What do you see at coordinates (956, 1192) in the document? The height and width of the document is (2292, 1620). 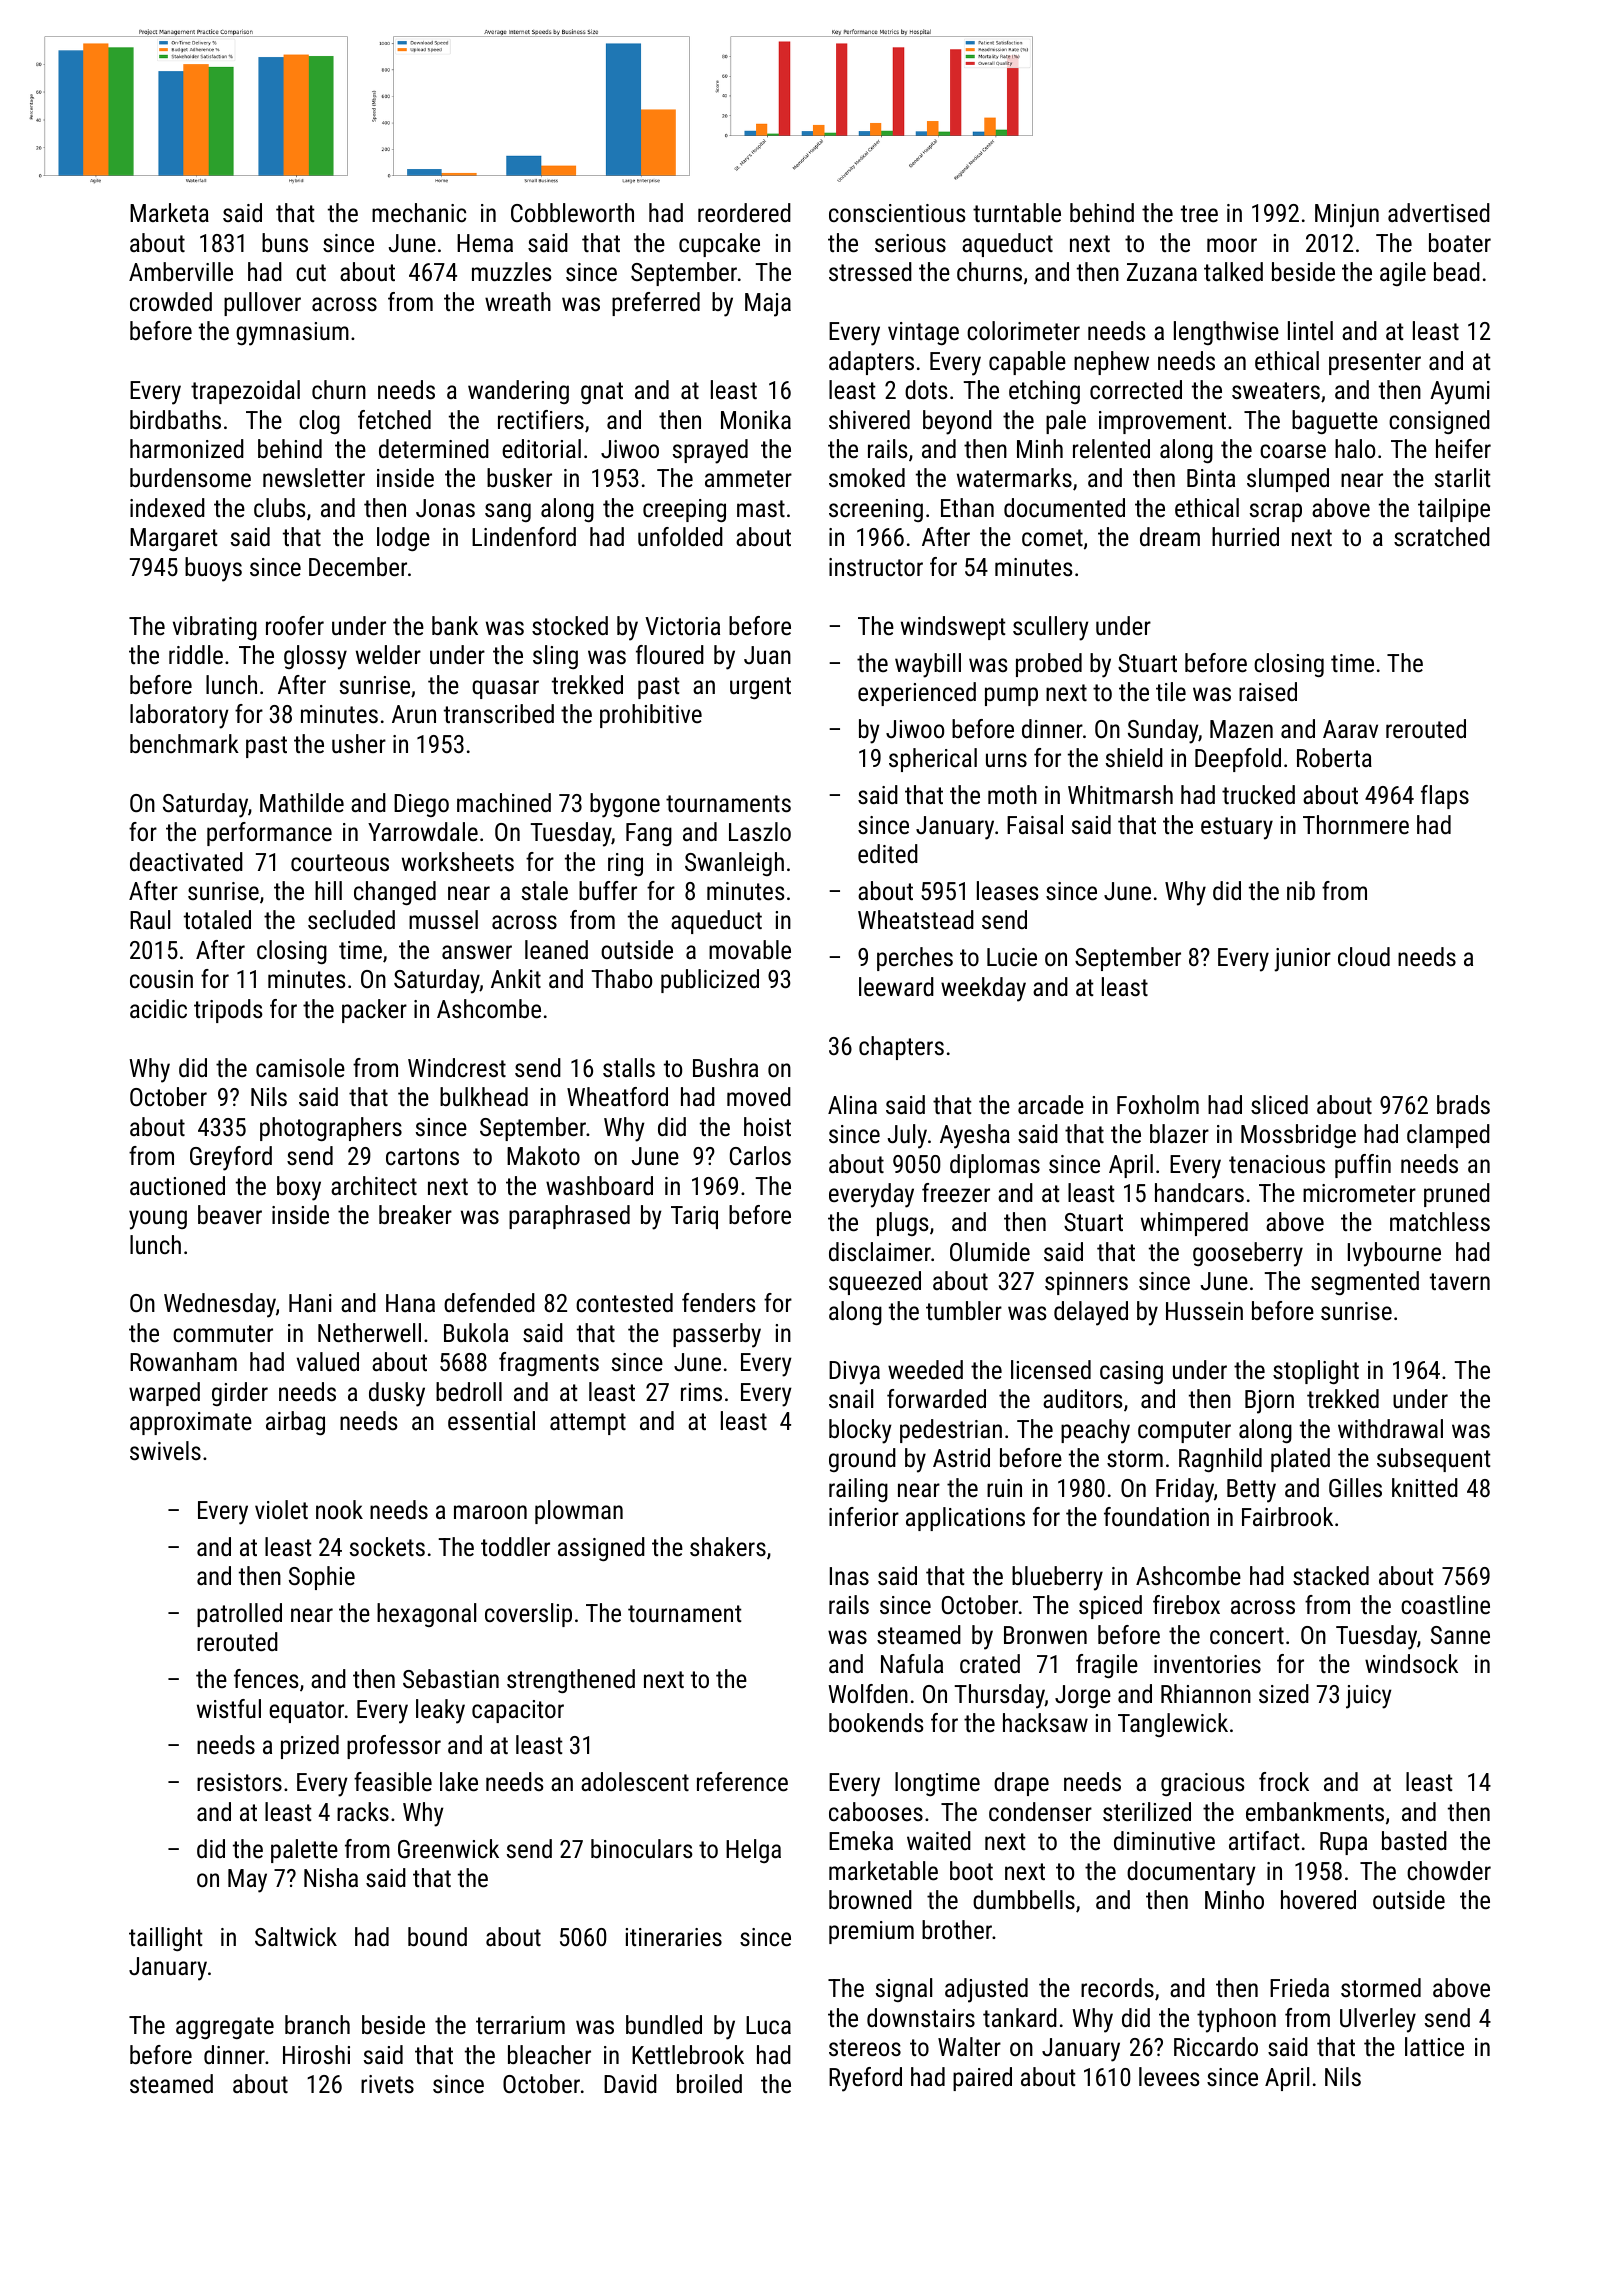 I see `freezer` at bounding box center [956, 1192].
